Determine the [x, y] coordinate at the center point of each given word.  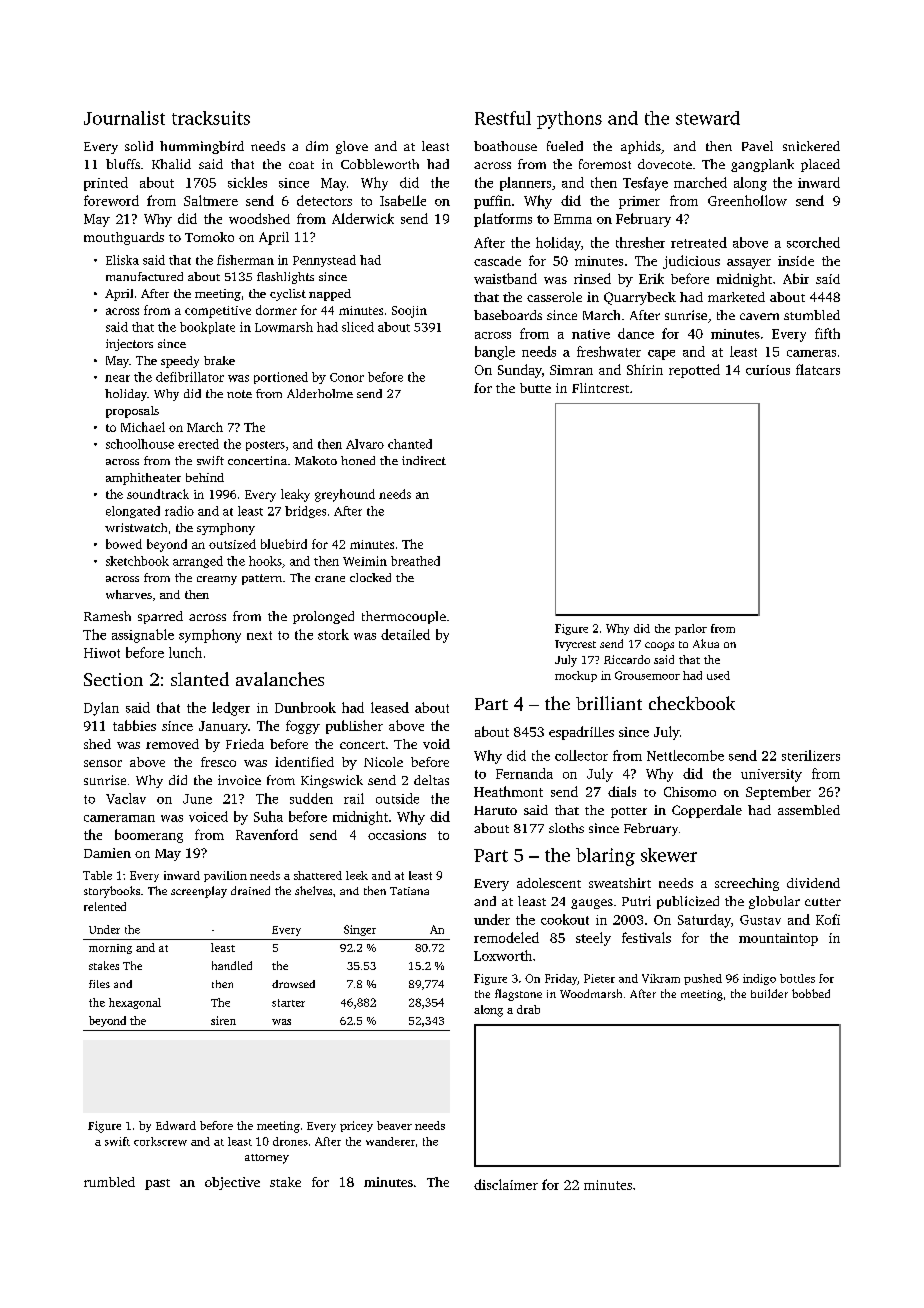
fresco [218, 762]
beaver [394, 1125]
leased [390, 707]
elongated [133, 512]
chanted [410, 444]
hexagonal [135, 1003]
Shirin [645, 369]
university [771, 775]
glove [352, 147]
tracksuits [211, 118]
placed [820, 165]
